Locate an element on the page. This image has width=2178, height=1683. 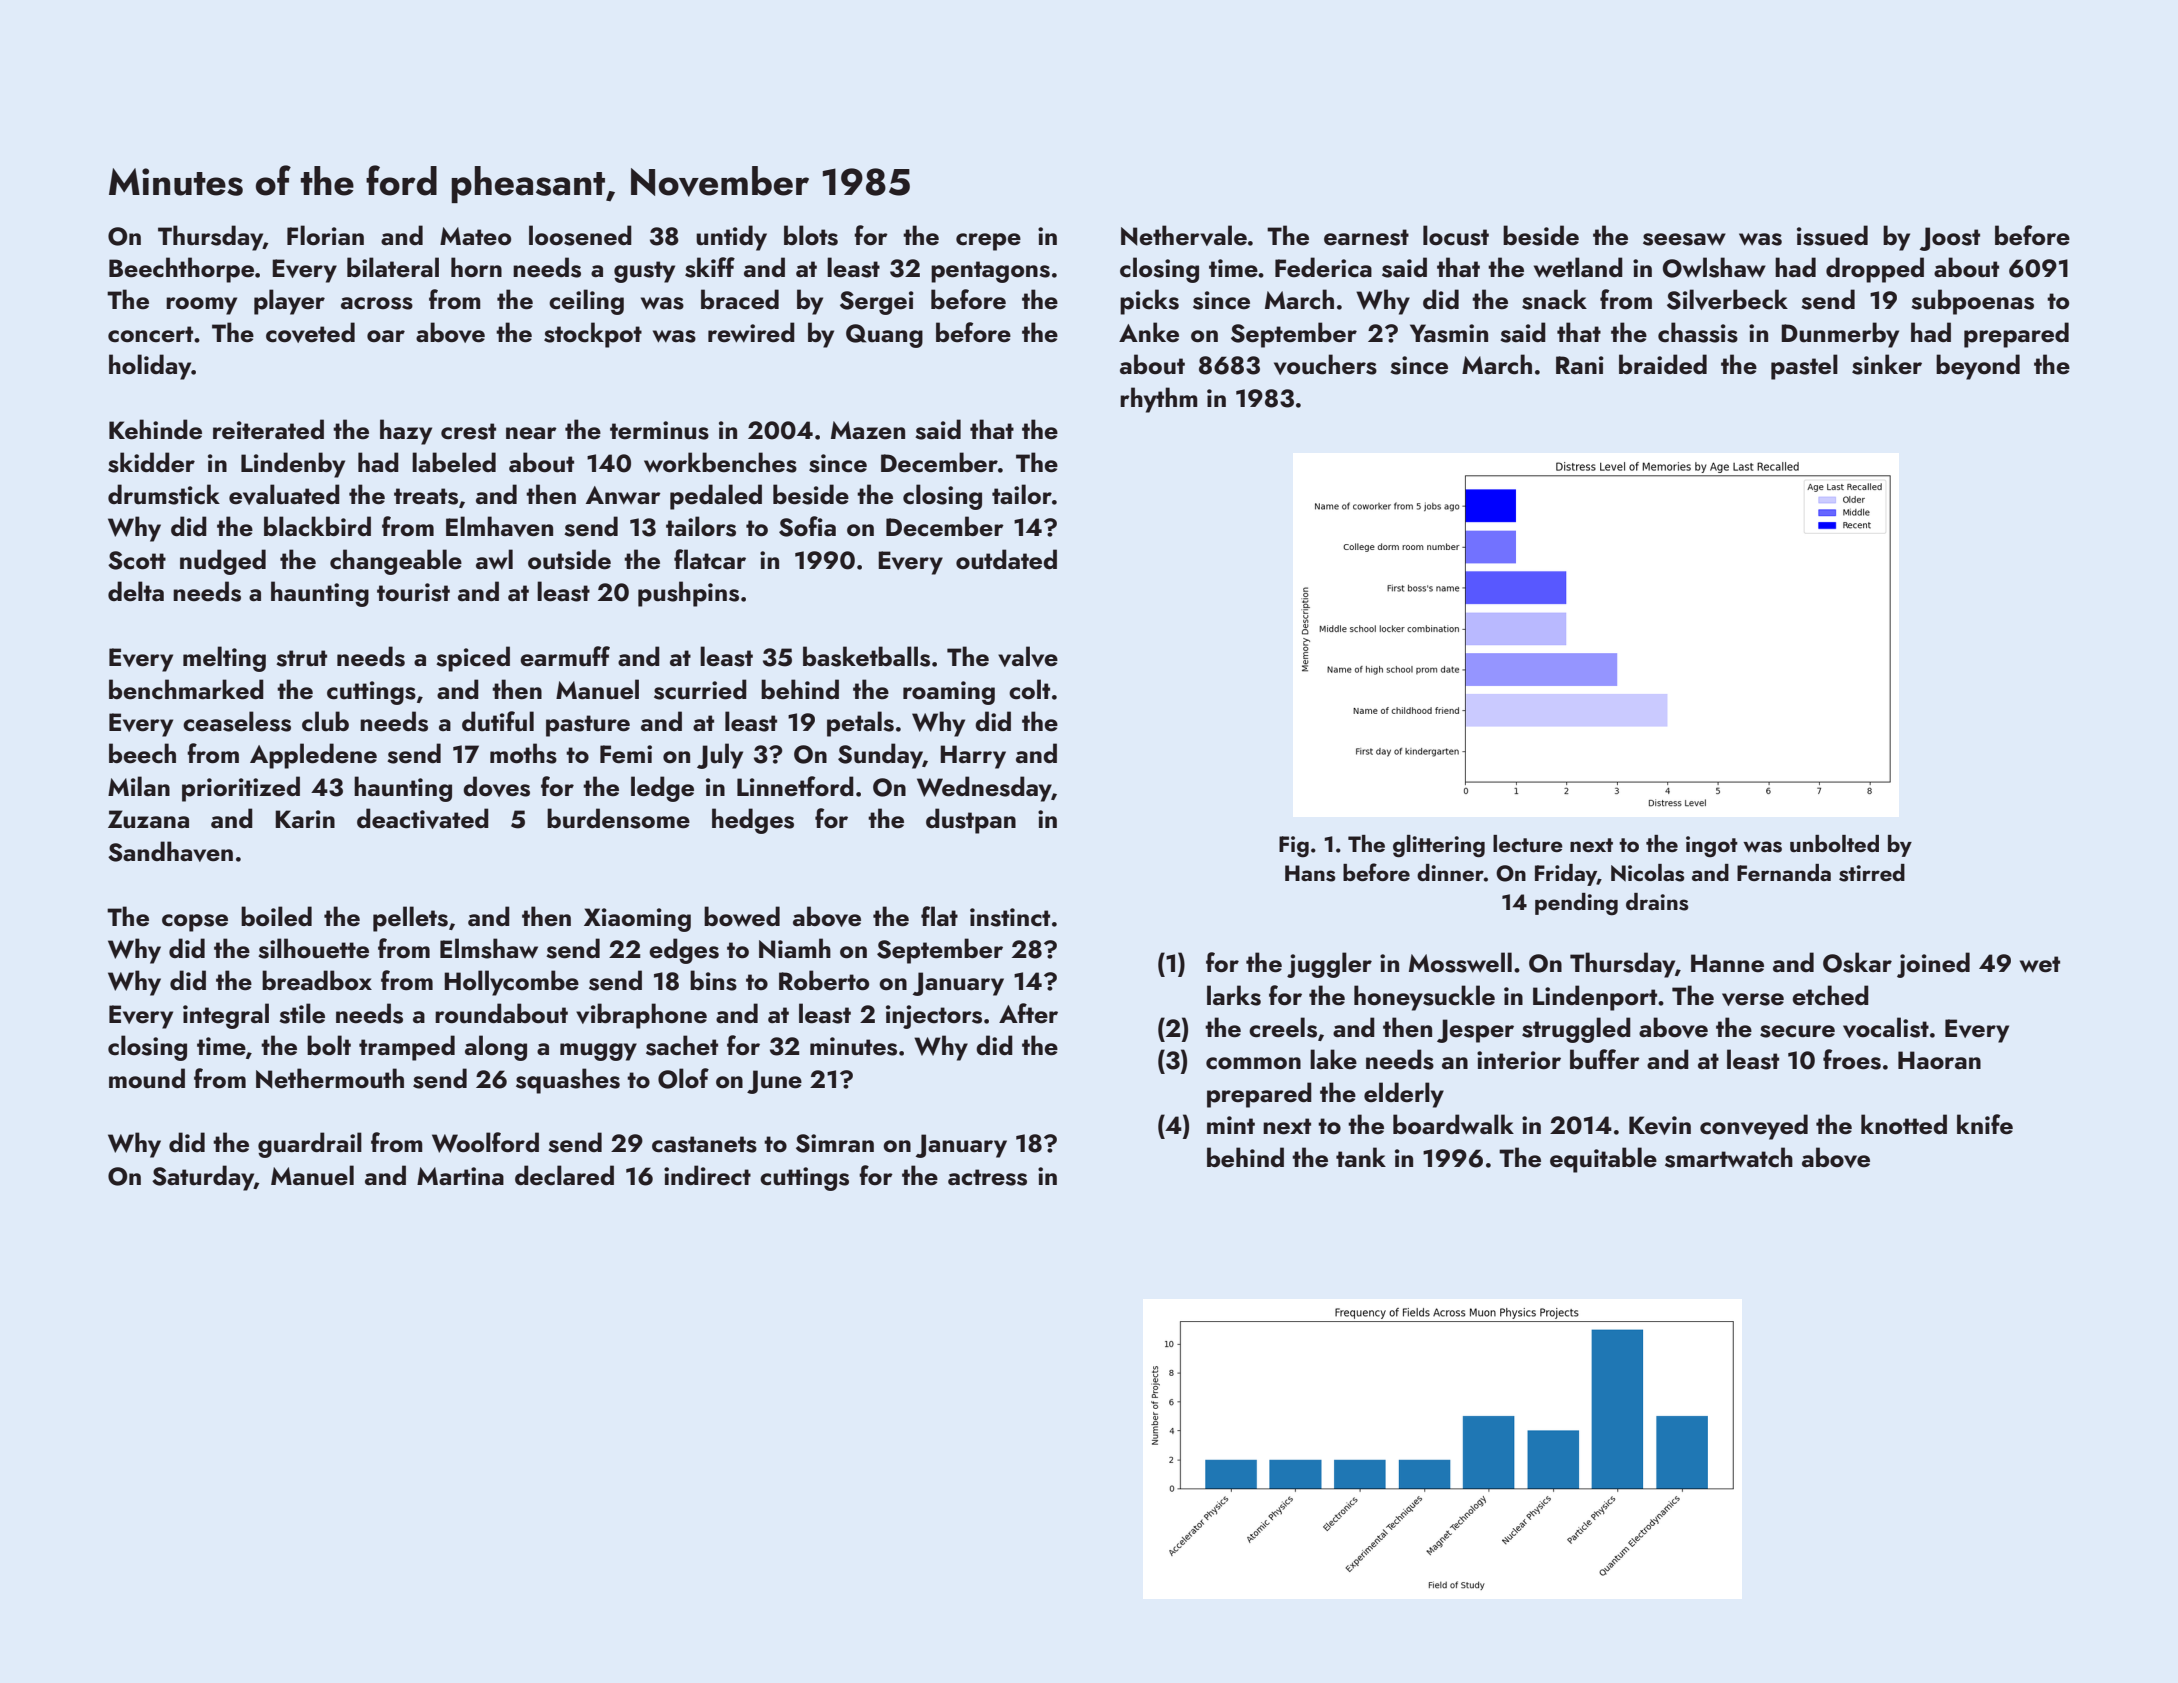
joined is located at coordinates (1933, 965).
